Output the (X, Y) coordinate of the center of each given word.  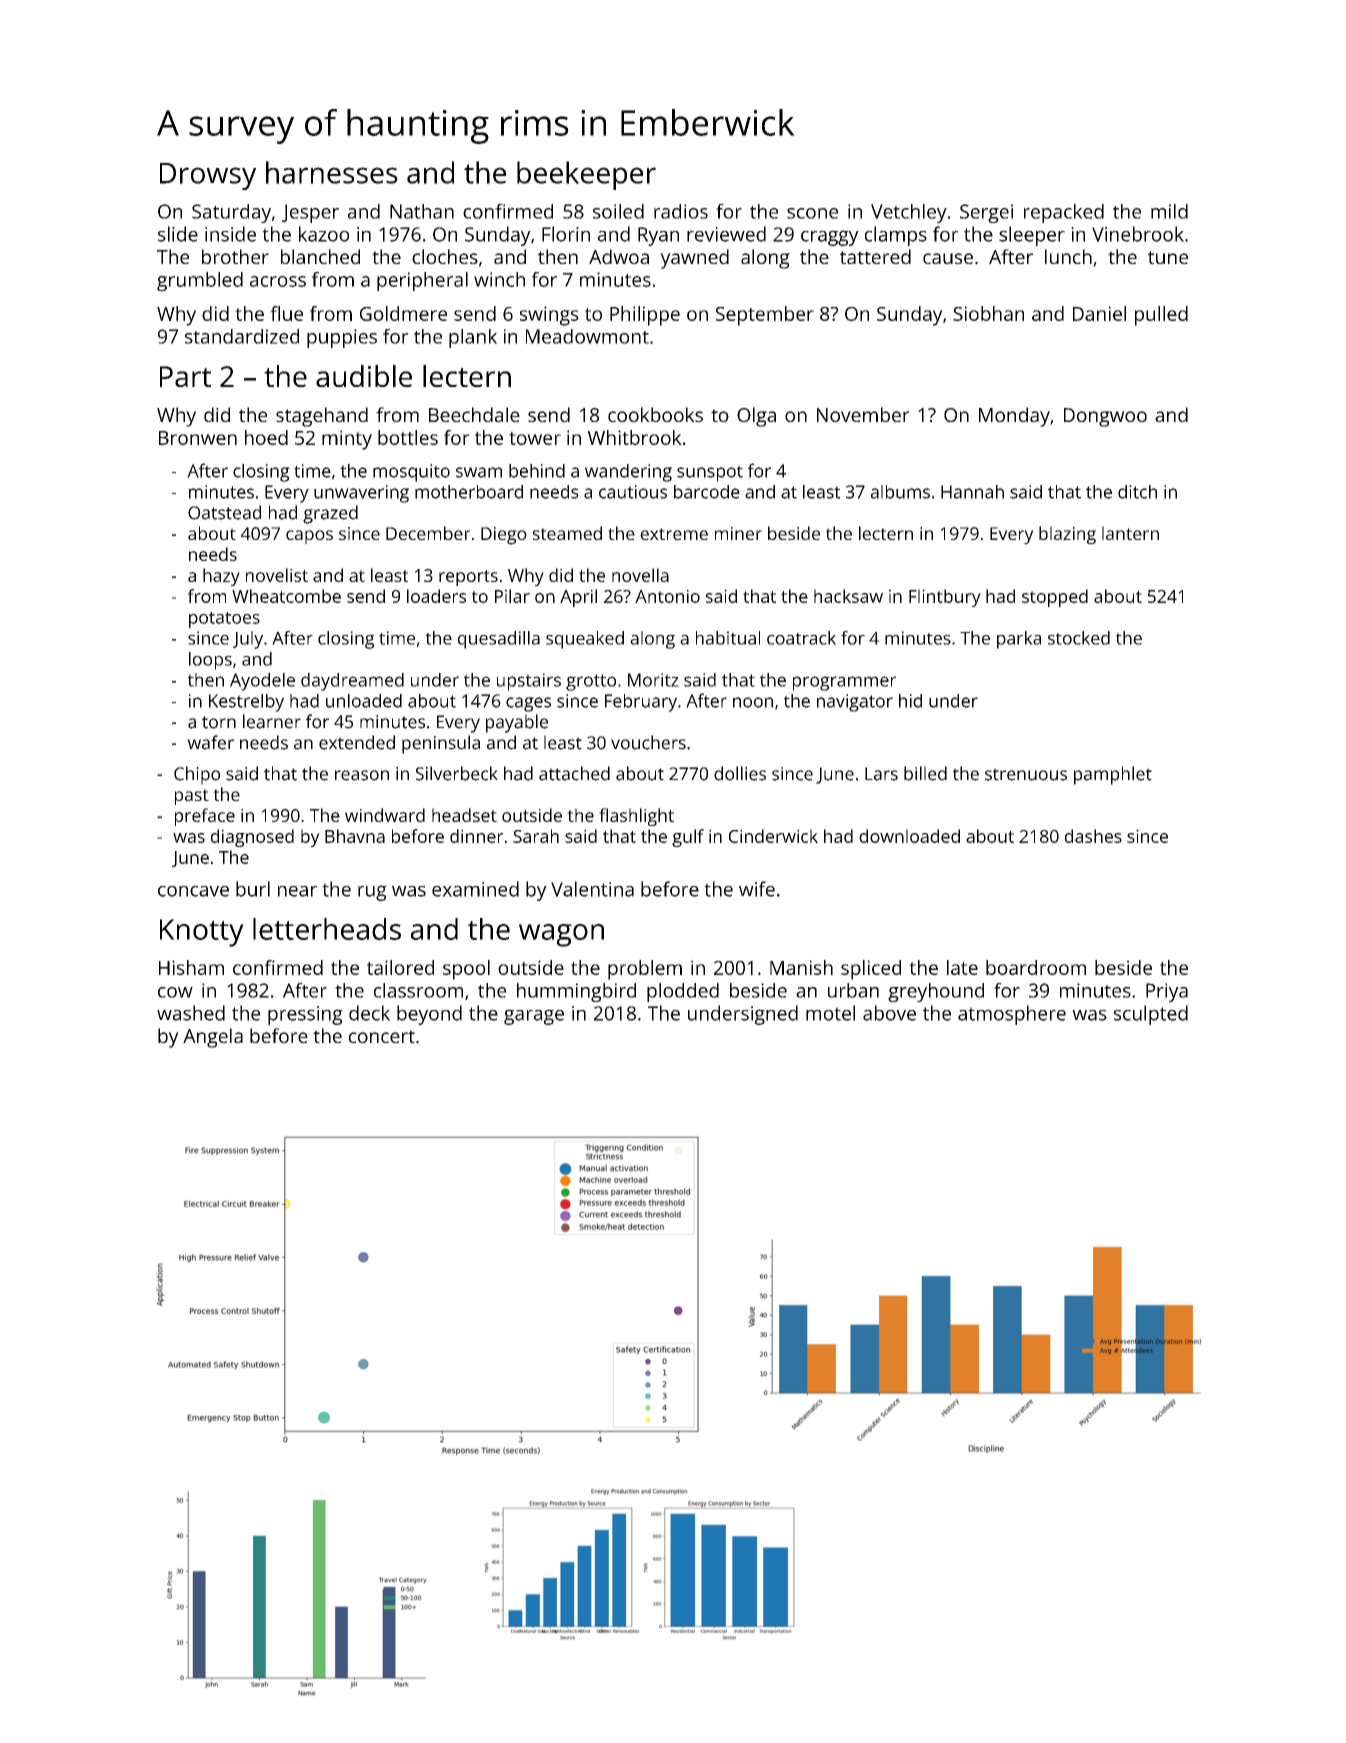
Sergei (986, 213)
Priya (1167, 992)
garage (534, 1017)
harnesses (332, 172)
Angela (213, 1038)
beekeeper (586, 175)
